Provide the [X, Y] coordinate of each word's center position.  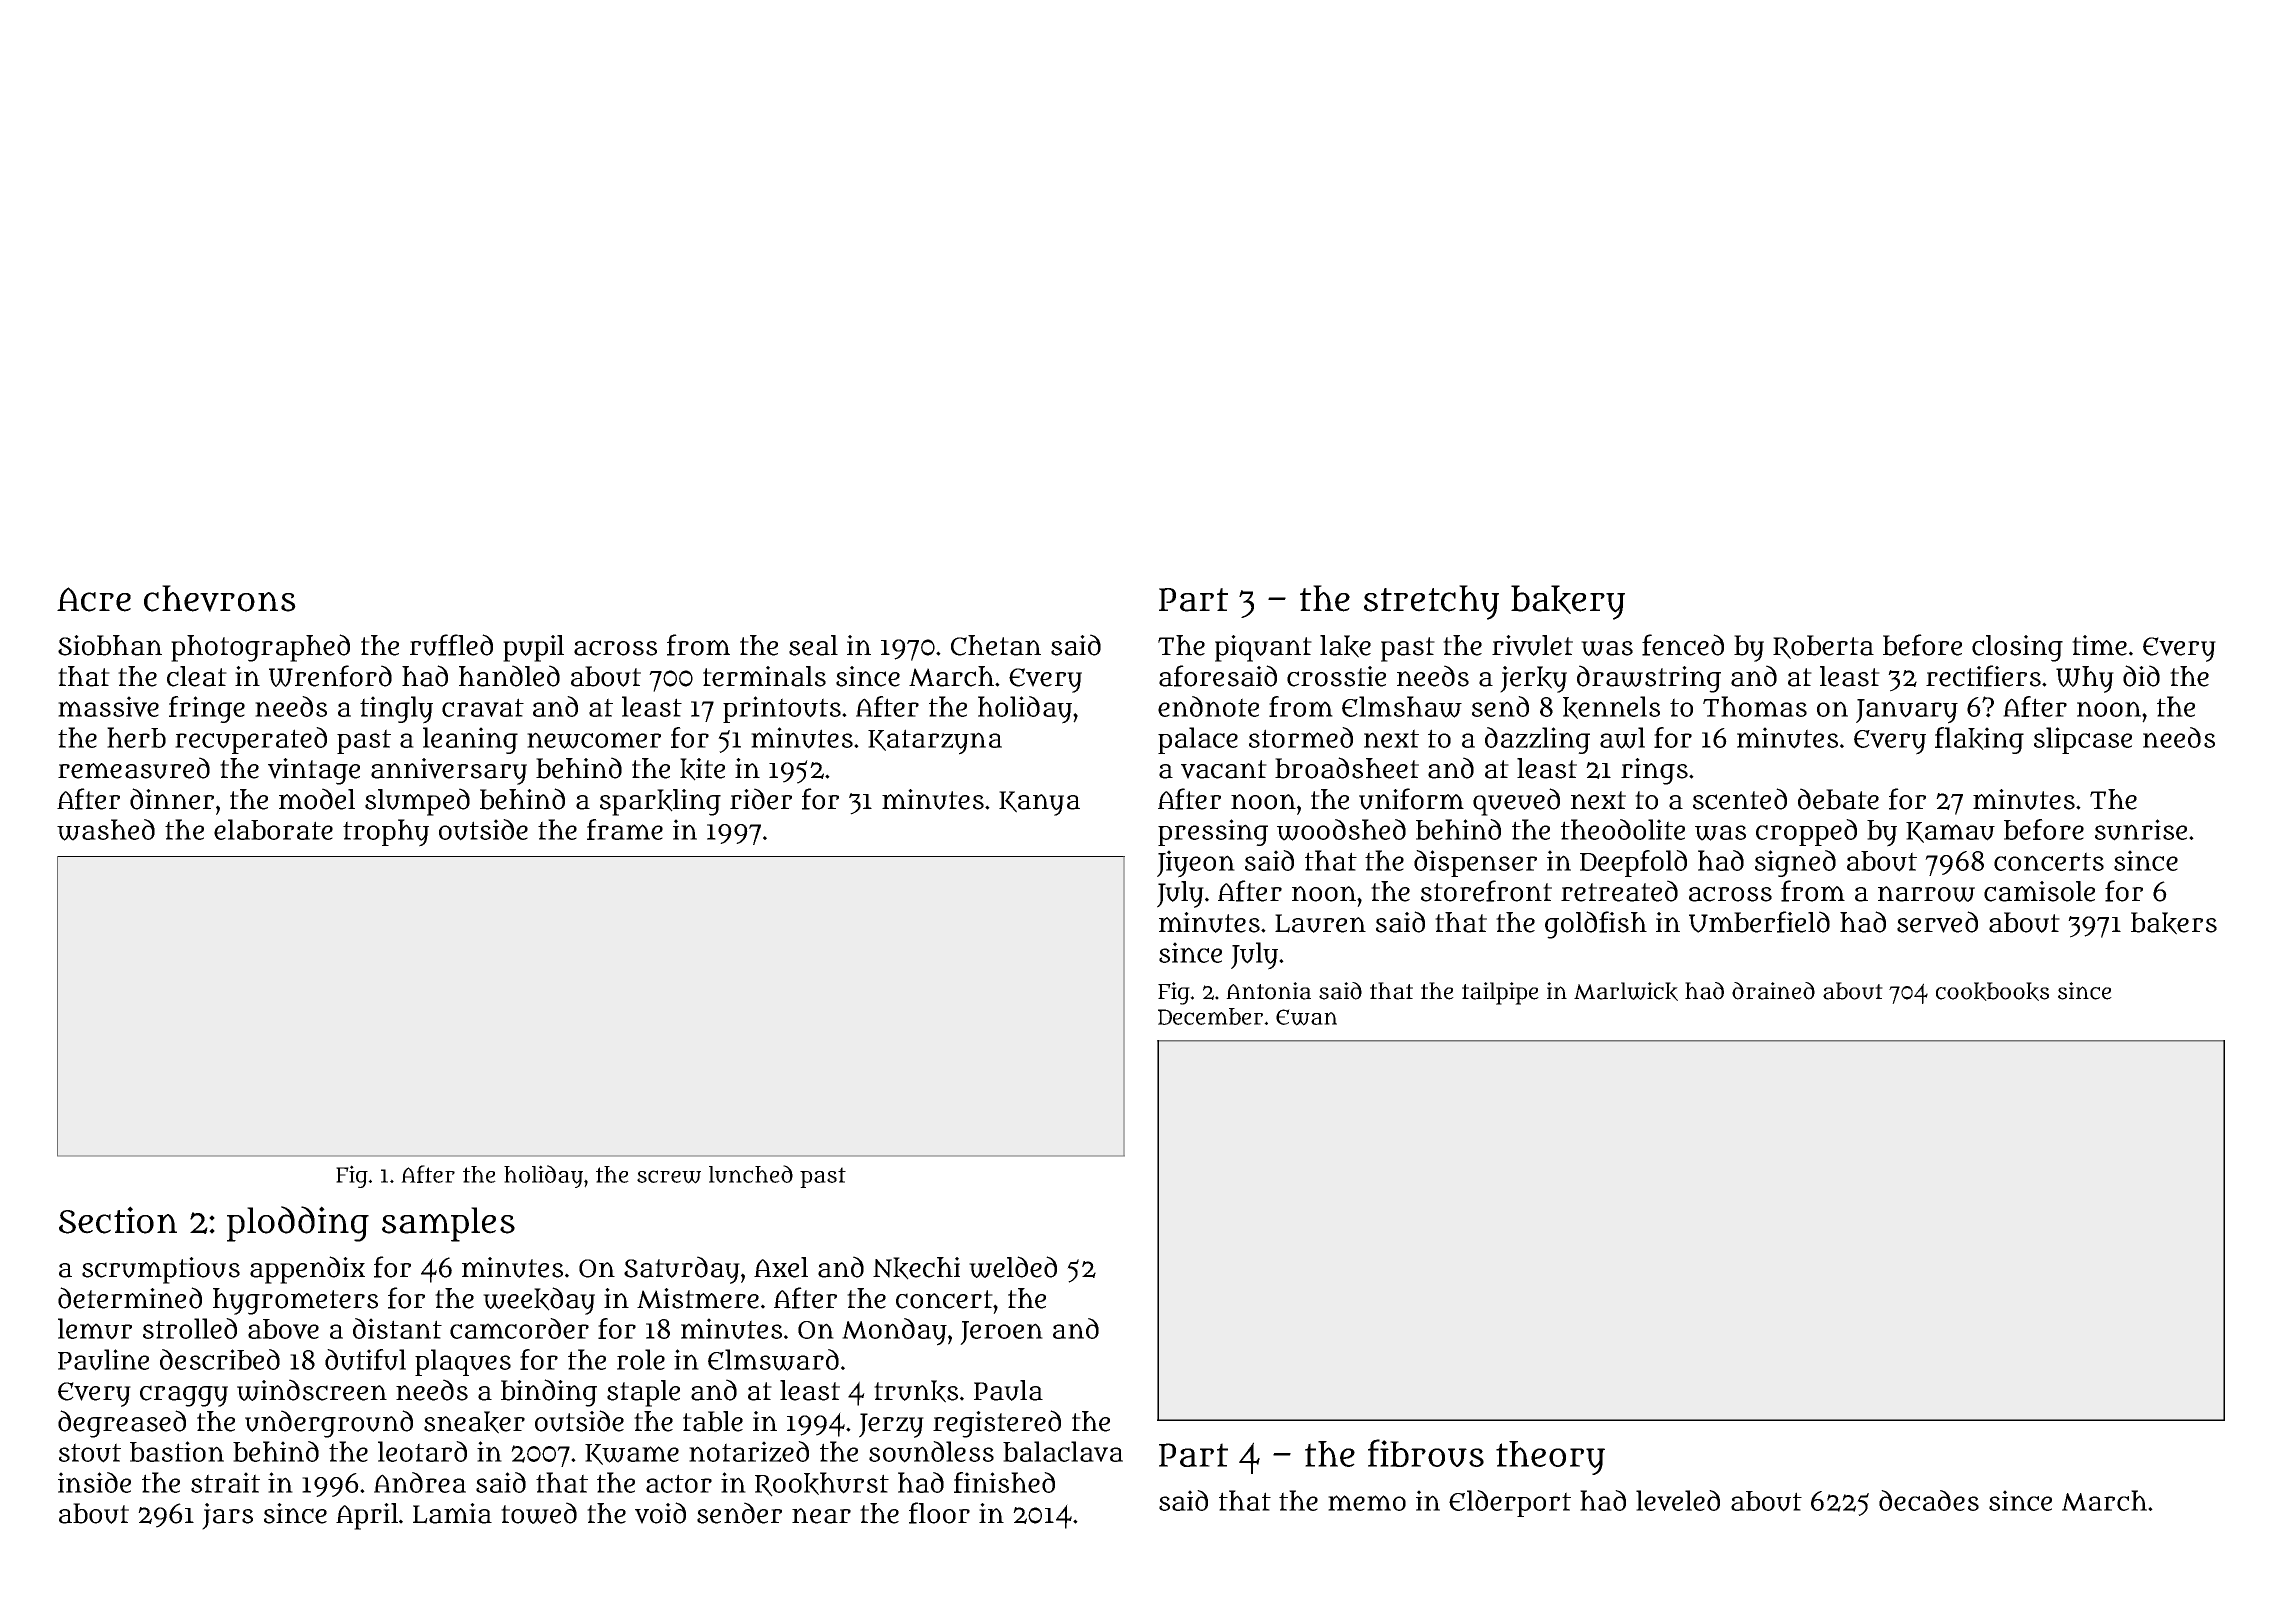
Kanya [1039, 803]
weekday [539, 1301]
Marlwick [1626, 991]
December [1210, 1016]
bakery [1568, 602]
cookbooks [1992, 991]
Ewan [1306, 1017]
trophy [386, 833]
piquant [1263, 648]
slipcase [2083, 740]
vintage [314, 771]
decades [1929, 1500]
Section [118, 1220]
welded [1013, 1267]
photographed [260, 648]
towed [539, 1513]
